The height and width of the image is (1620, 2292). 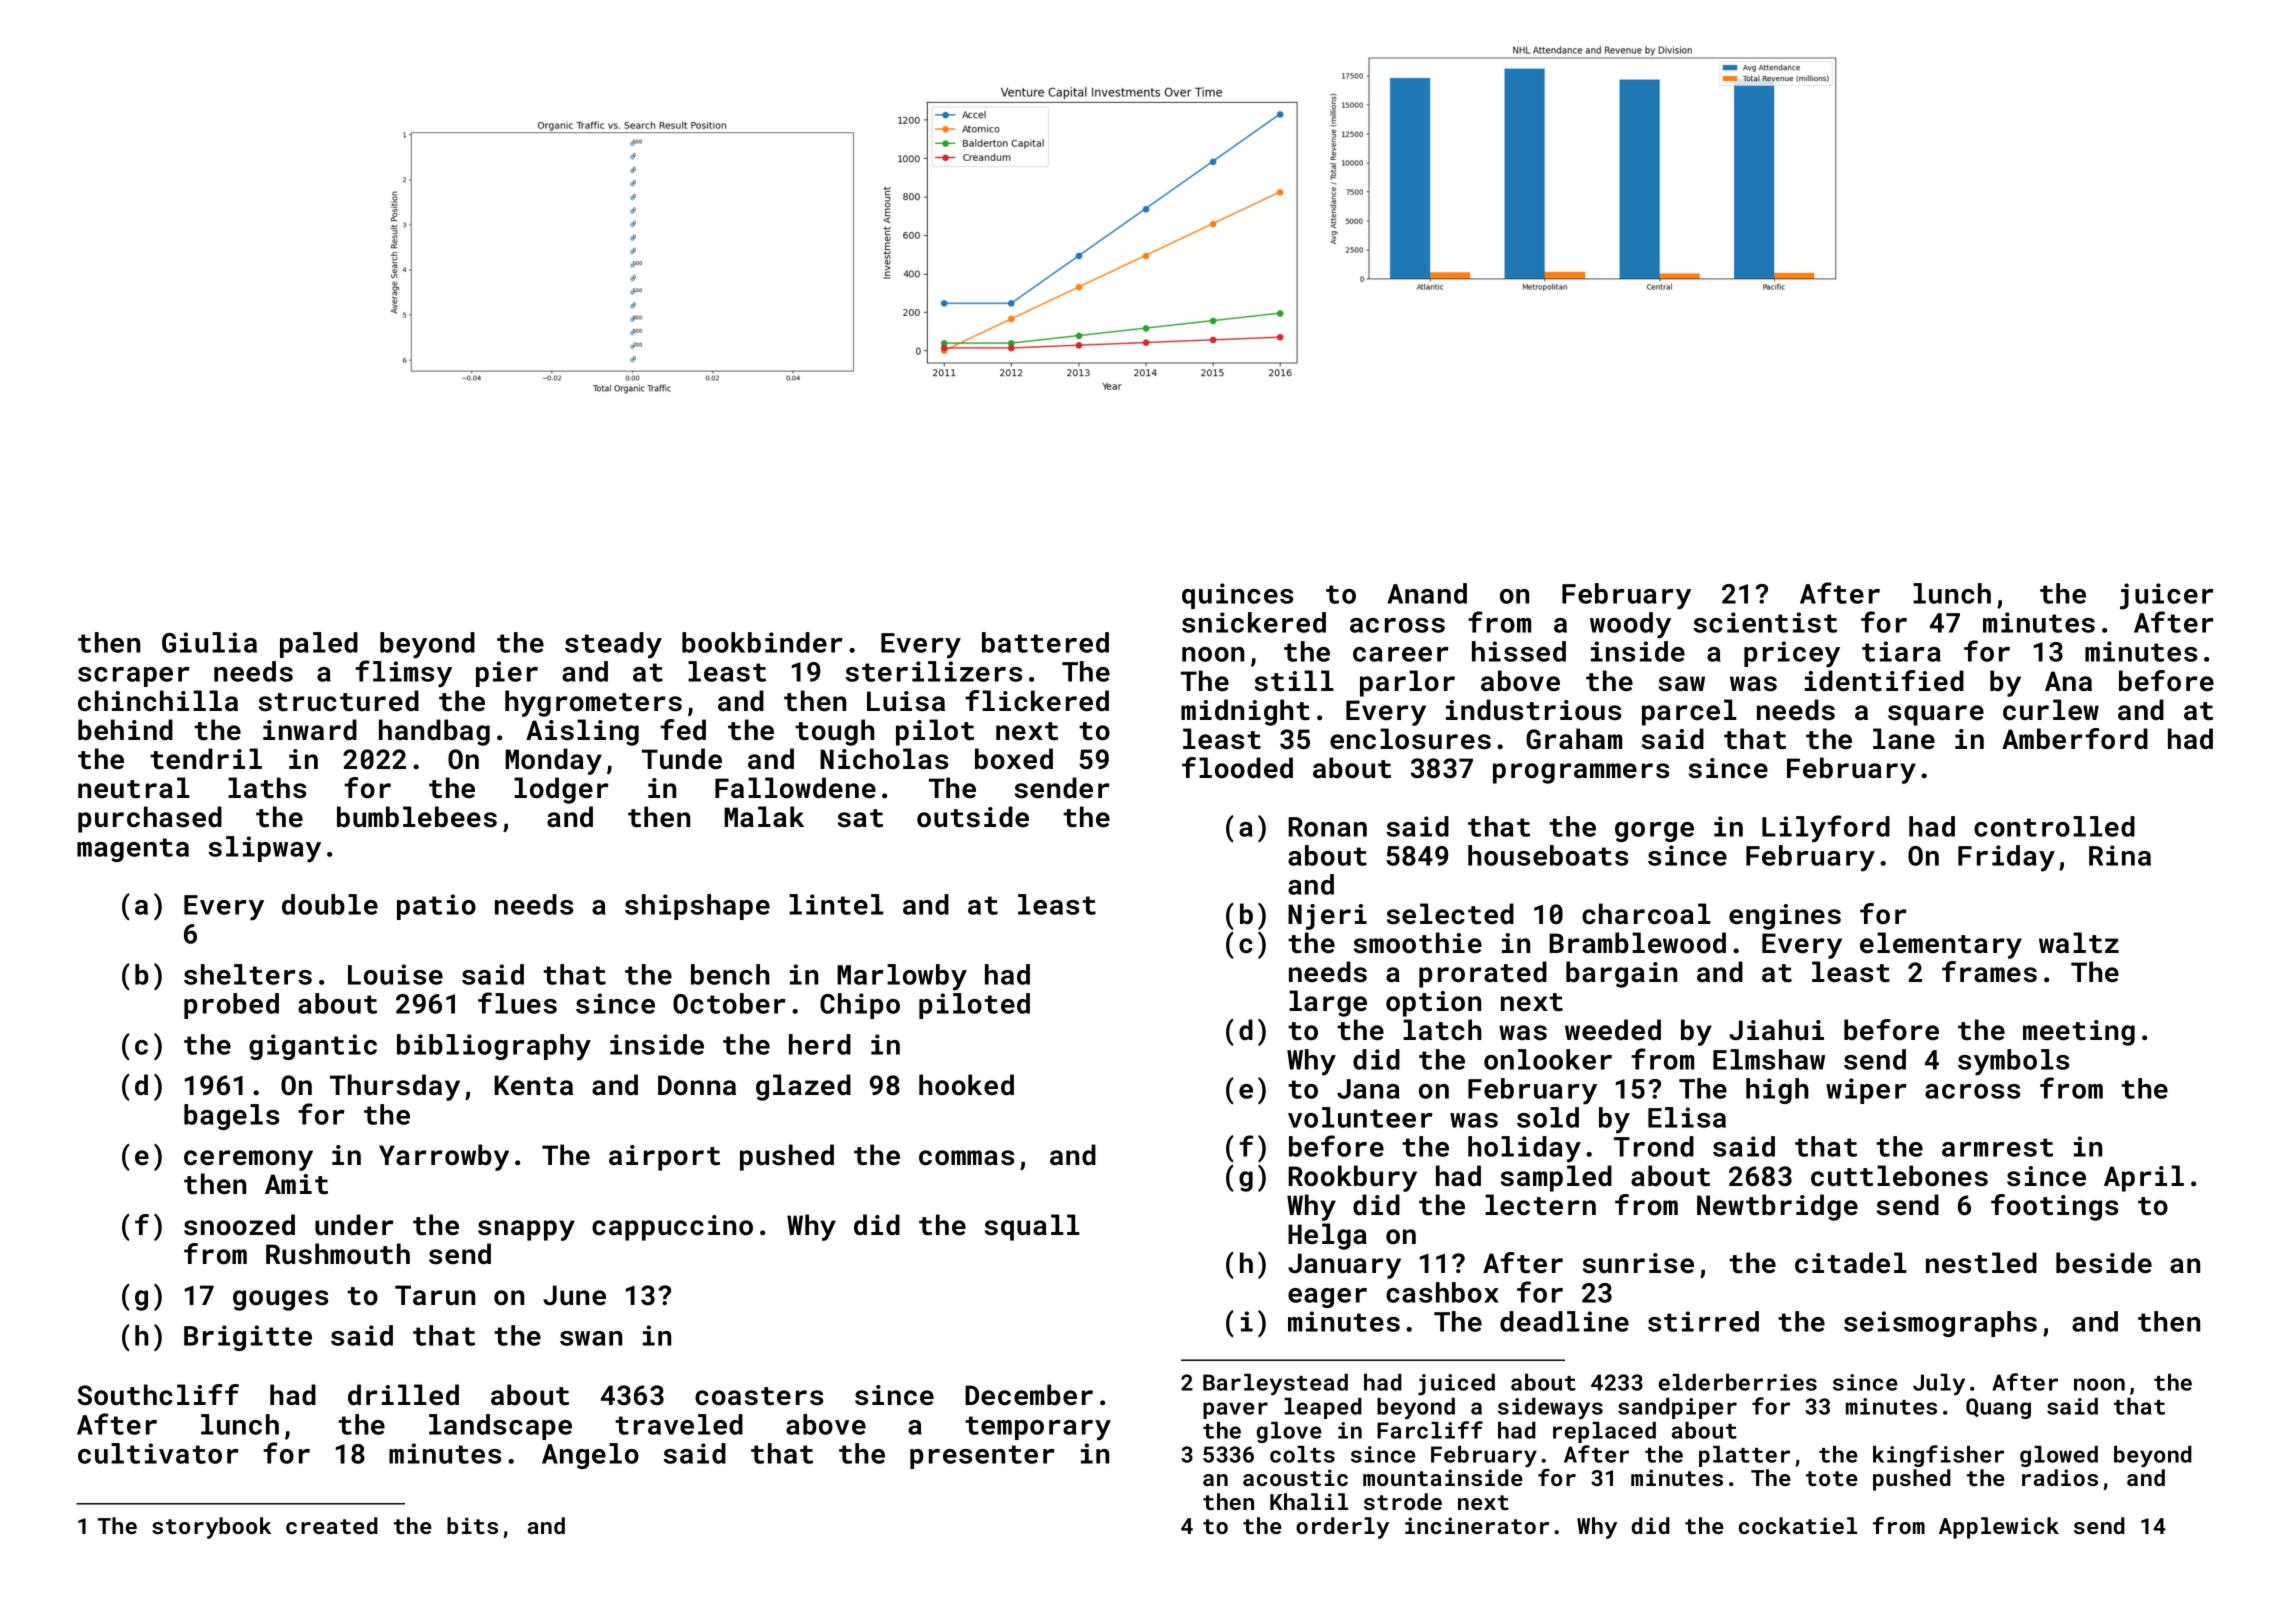 I want to click on steady, so click(x=613, y=645).
